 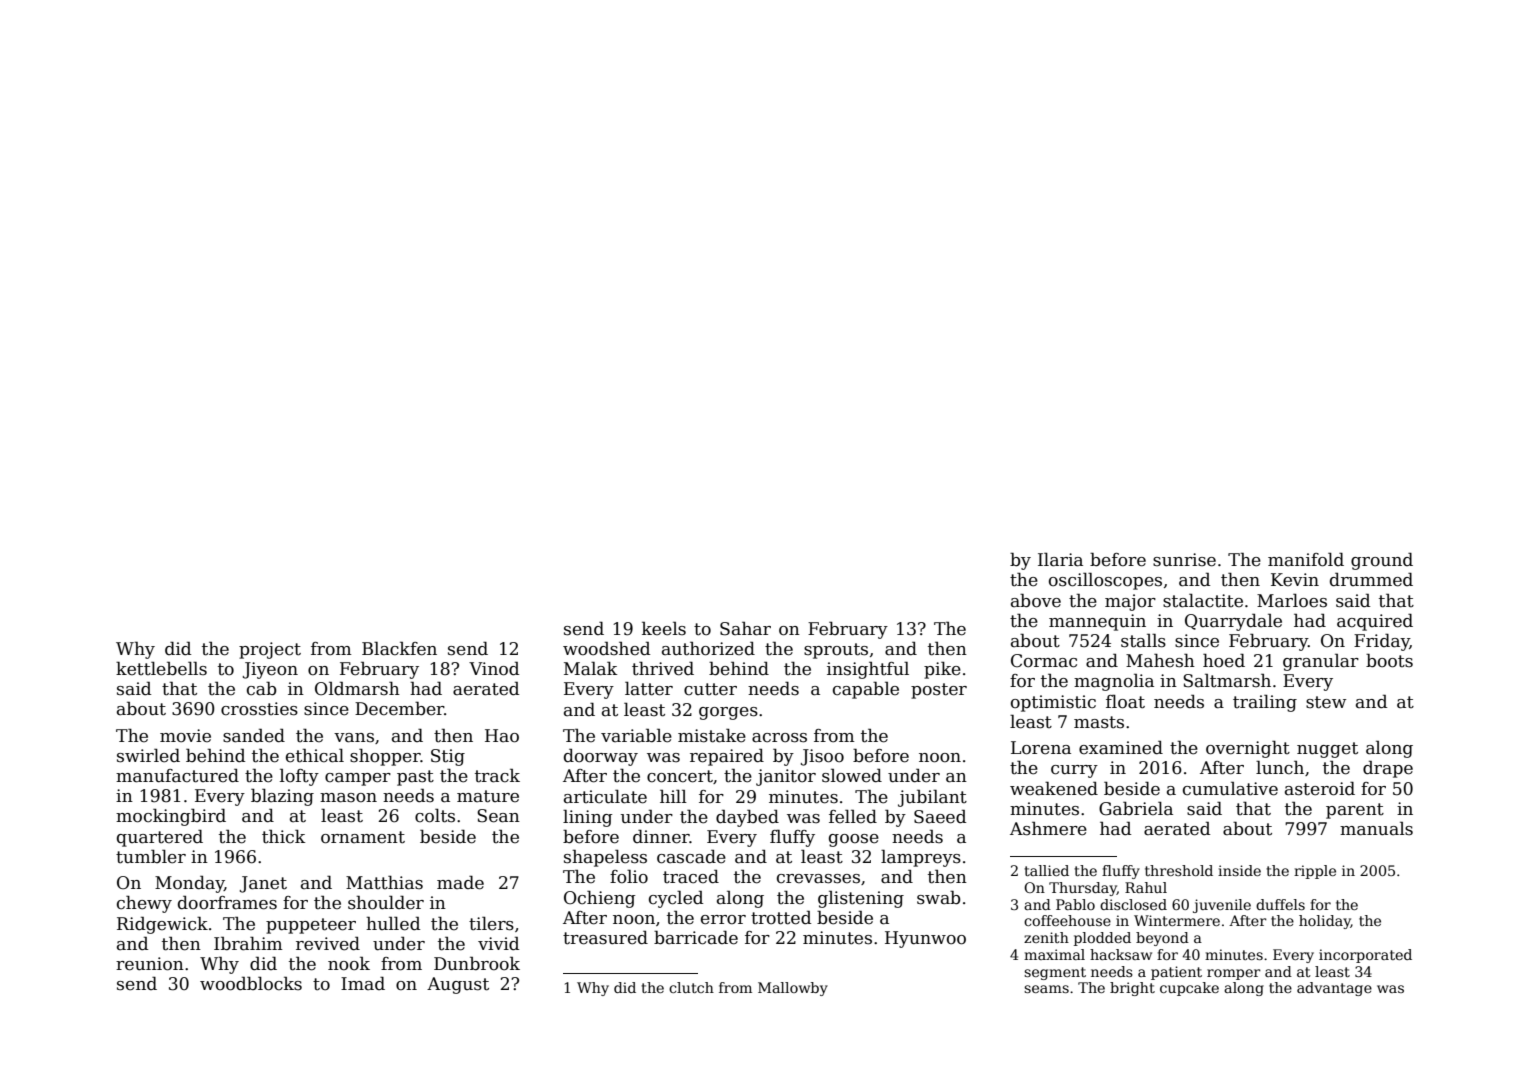 I want to click on clutch, so click(x=691, y=987).
